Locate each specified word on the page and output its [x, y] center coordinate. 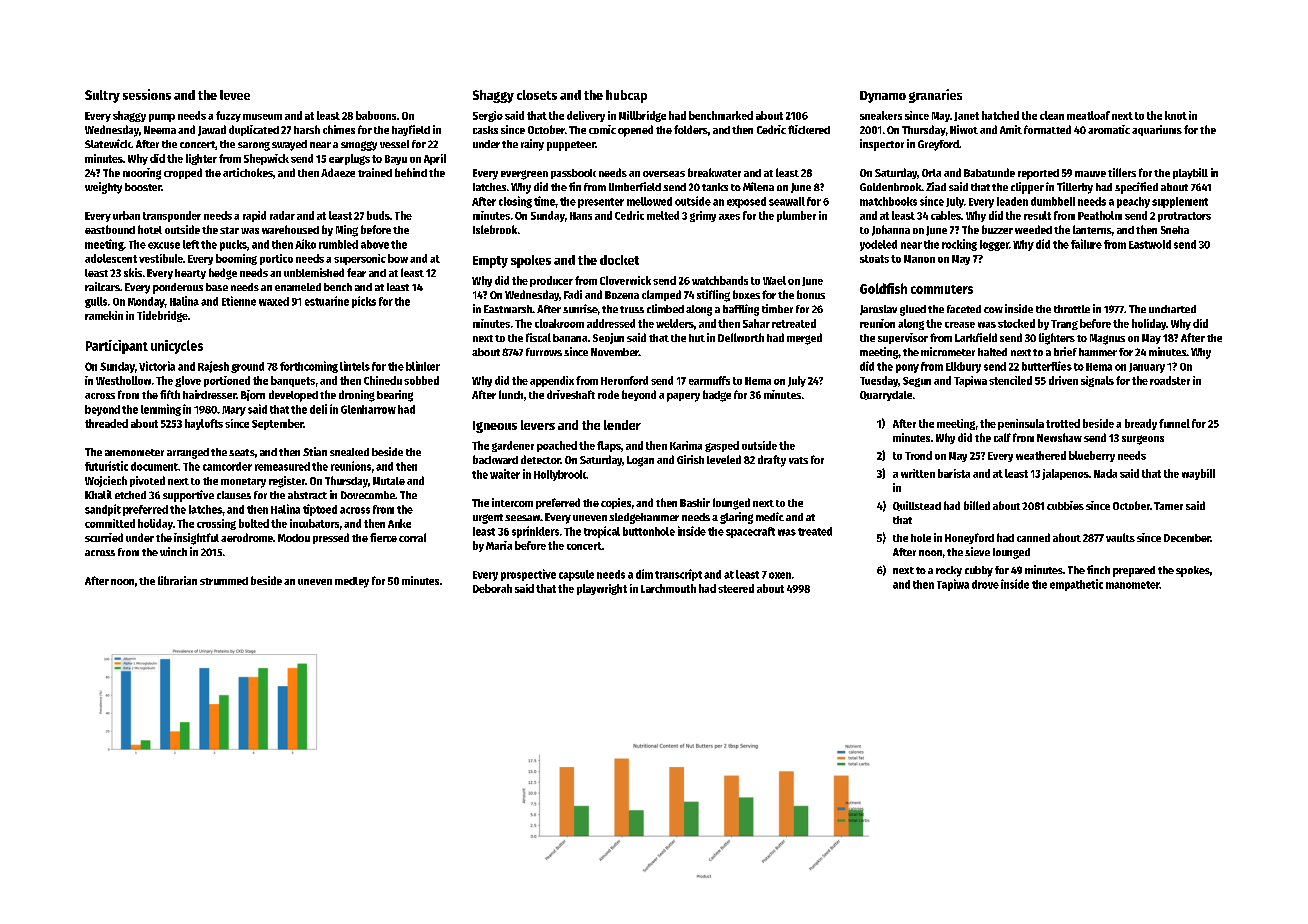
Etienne [239, 301]
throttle [1072, 309]
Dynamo [883, 97]
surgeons [1143, 440]
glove [188, 381]
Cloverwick [625, 280]
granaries [935, 96]
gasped [722, 446]
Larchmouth [668, 588]
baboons [376, 115]
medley [352, 582]
